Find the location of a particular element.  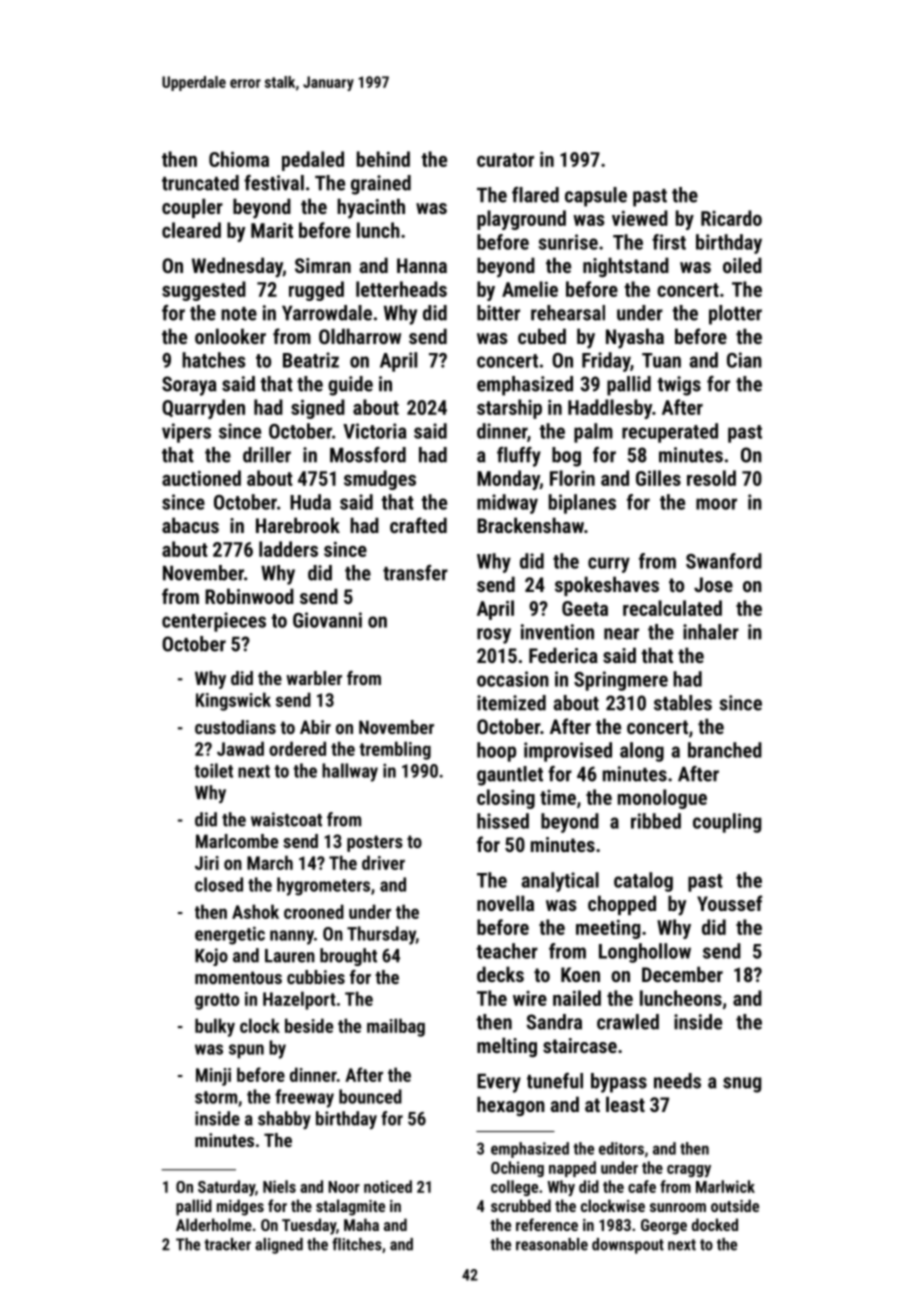

cleared is located at coordinates (191, 230).
